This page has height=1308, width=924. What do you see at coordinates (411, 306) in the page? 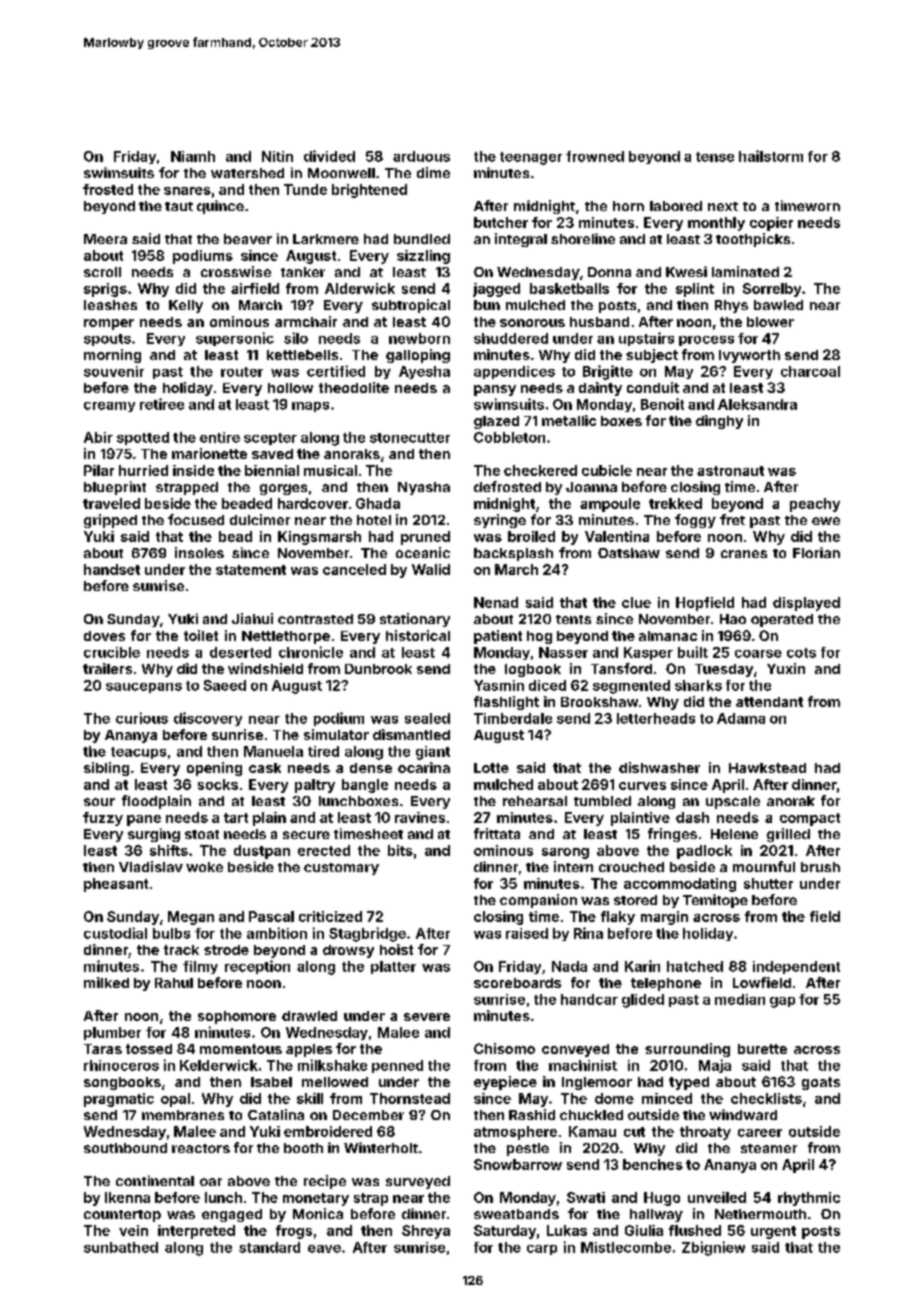
I see `subtropical` at bounding box center [411, 306].
